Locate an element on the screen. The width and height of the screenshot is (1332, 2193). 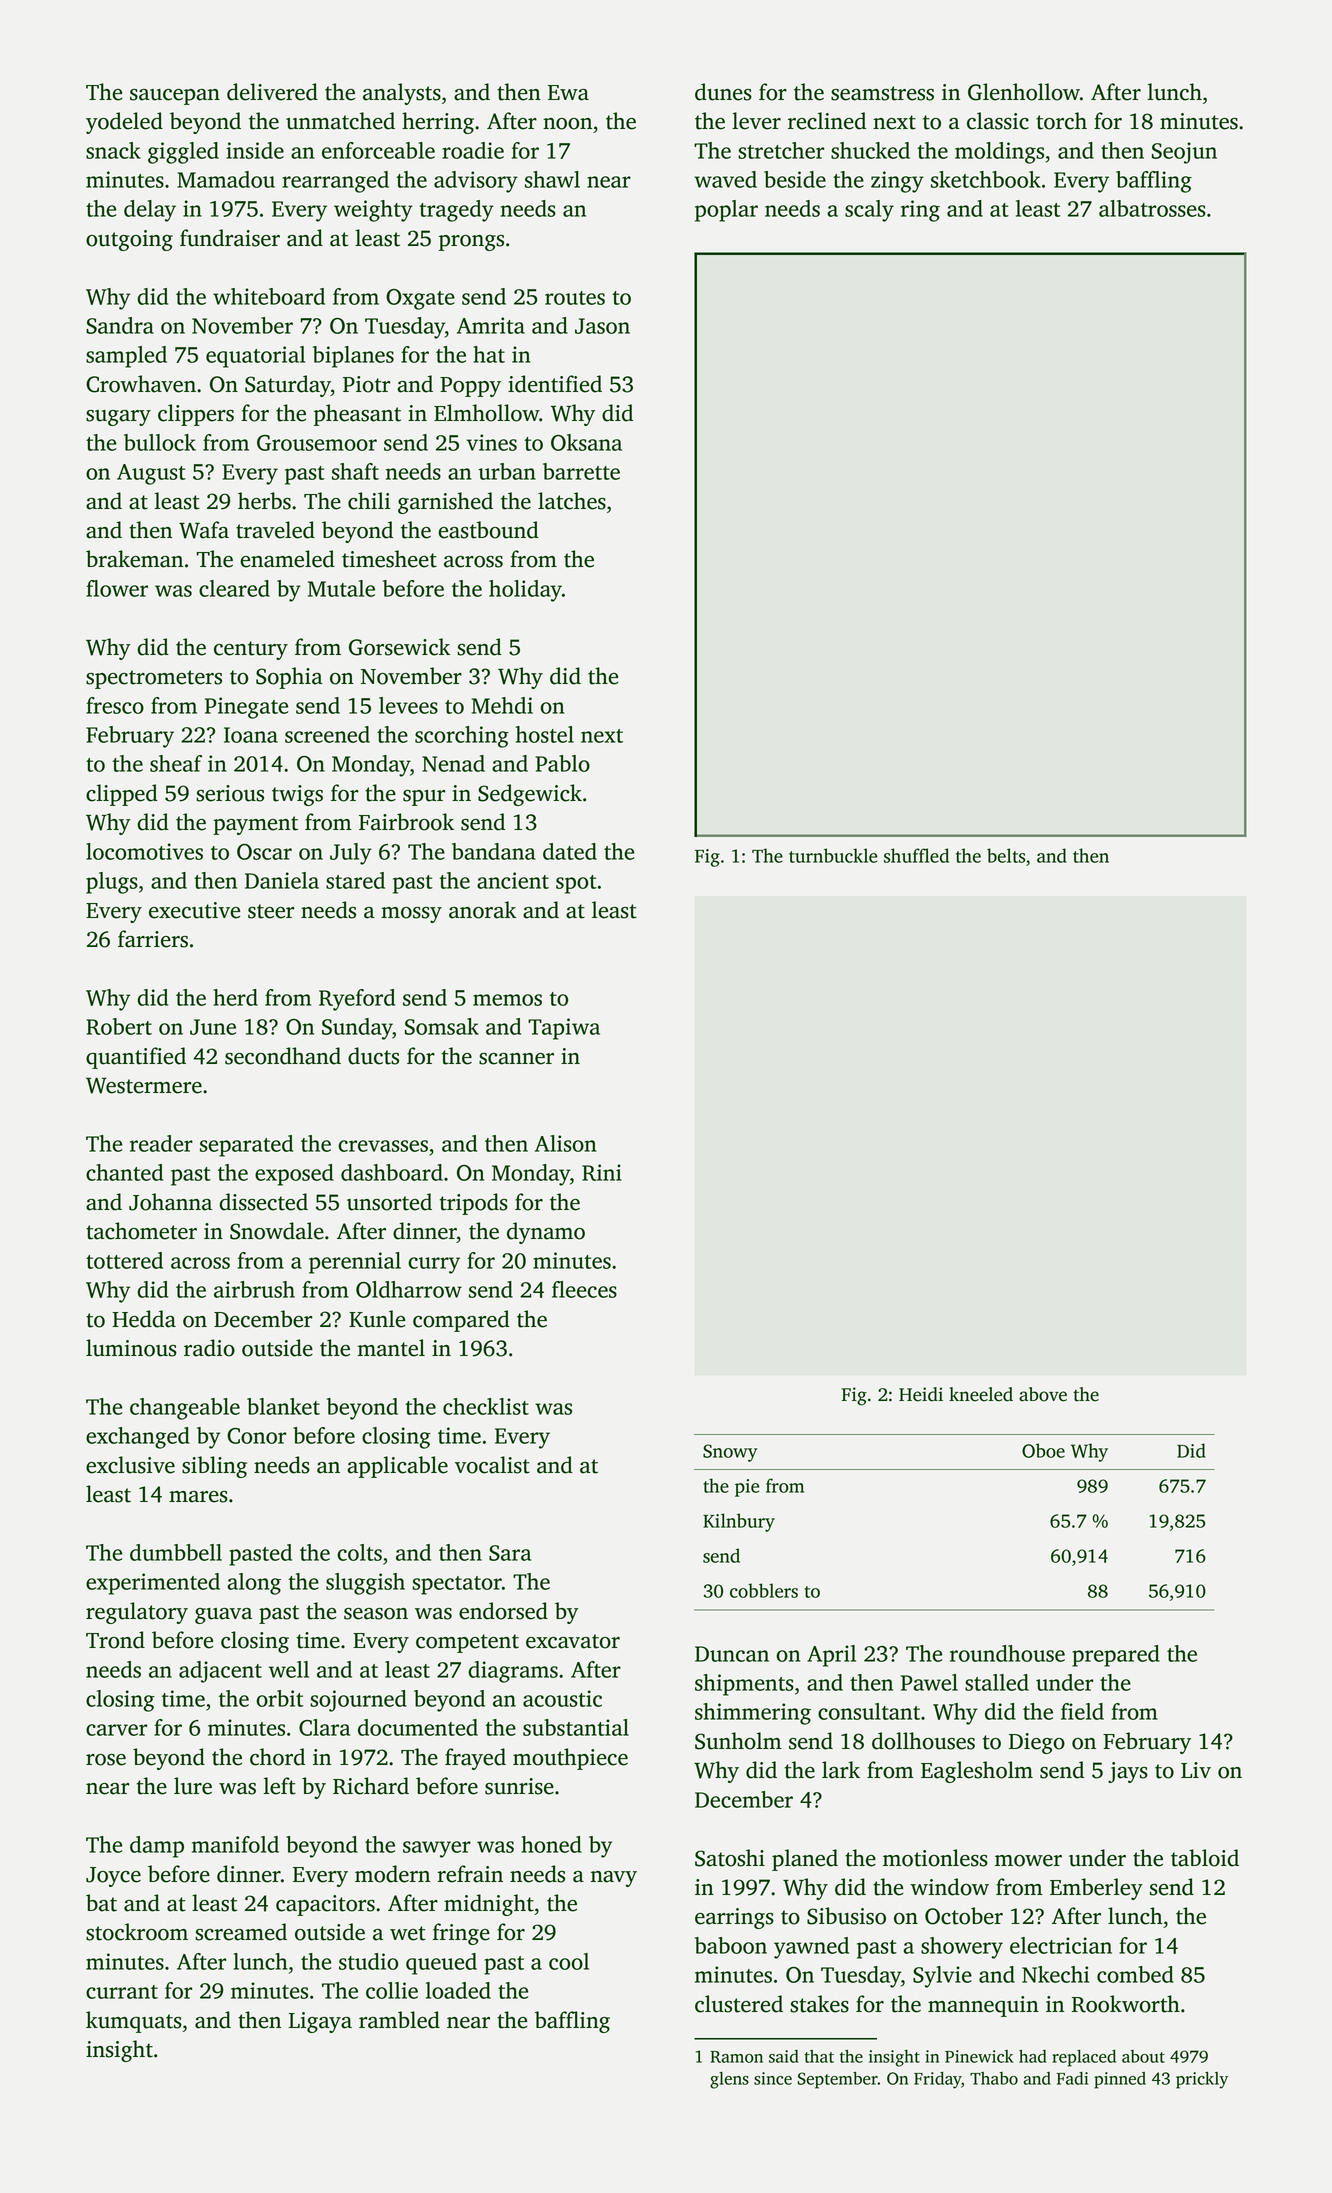
albatrosses is located at coordinates (1152, 208).
